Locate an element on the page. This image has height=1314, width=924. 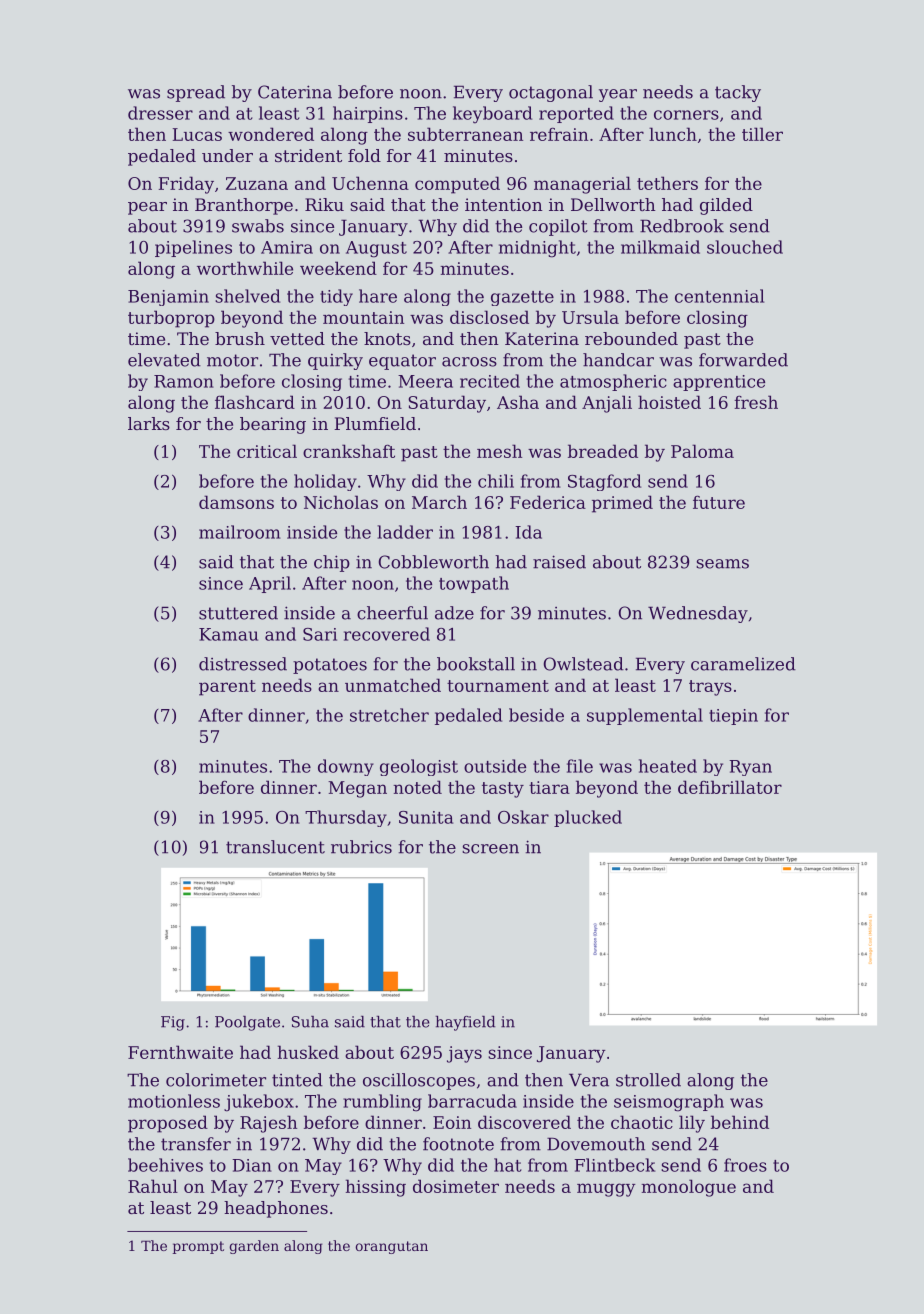
cheerful is located at coordinates (392, 613).
